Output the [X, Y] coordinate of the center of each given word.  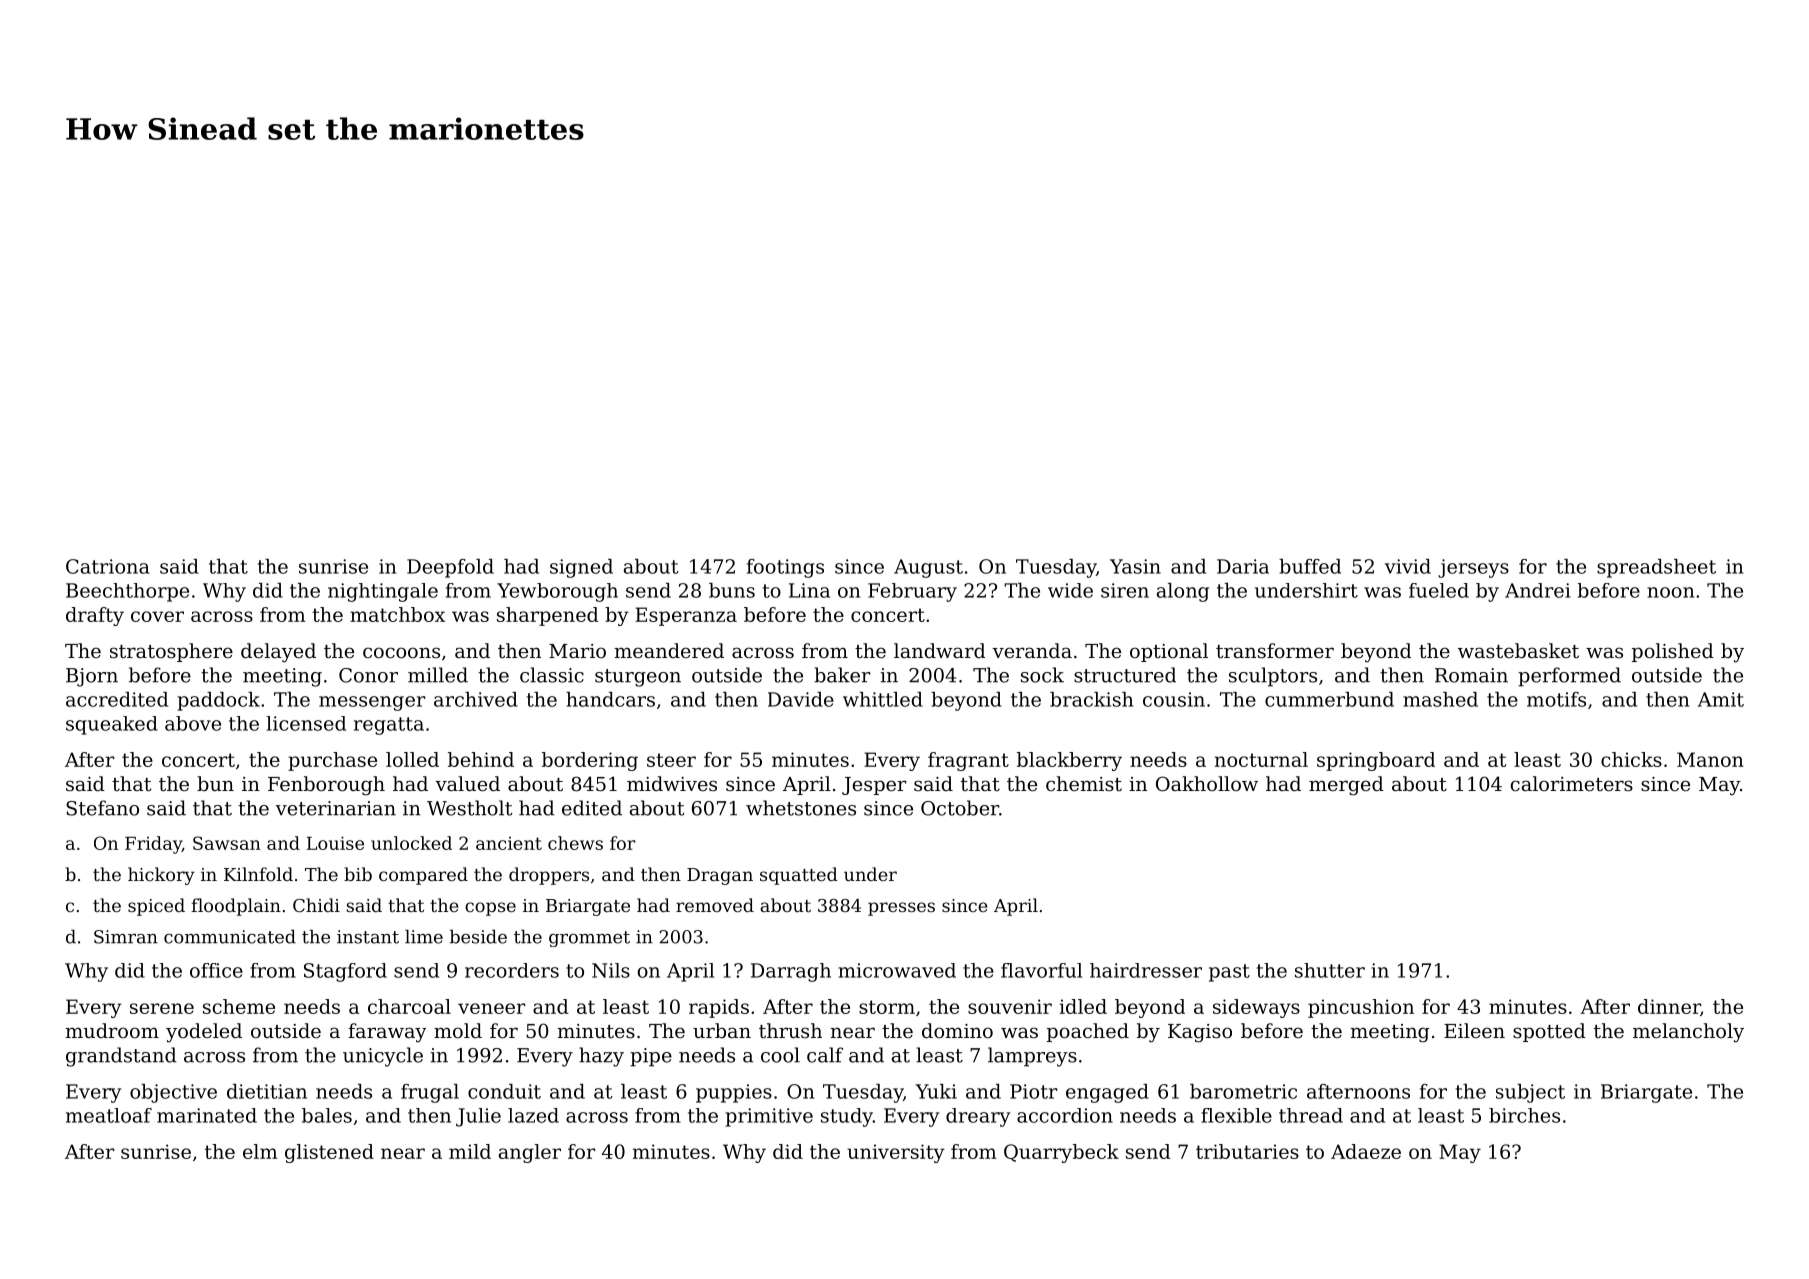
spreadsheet [1656, 568]
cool [780, 1055]
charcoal [409, 1006]
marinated [207, 1115]
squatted [799, 876]
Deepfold [450, 568]
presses [901, 909]
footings [785, 568]
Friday [153, 845]
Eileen [1474, 1031]
